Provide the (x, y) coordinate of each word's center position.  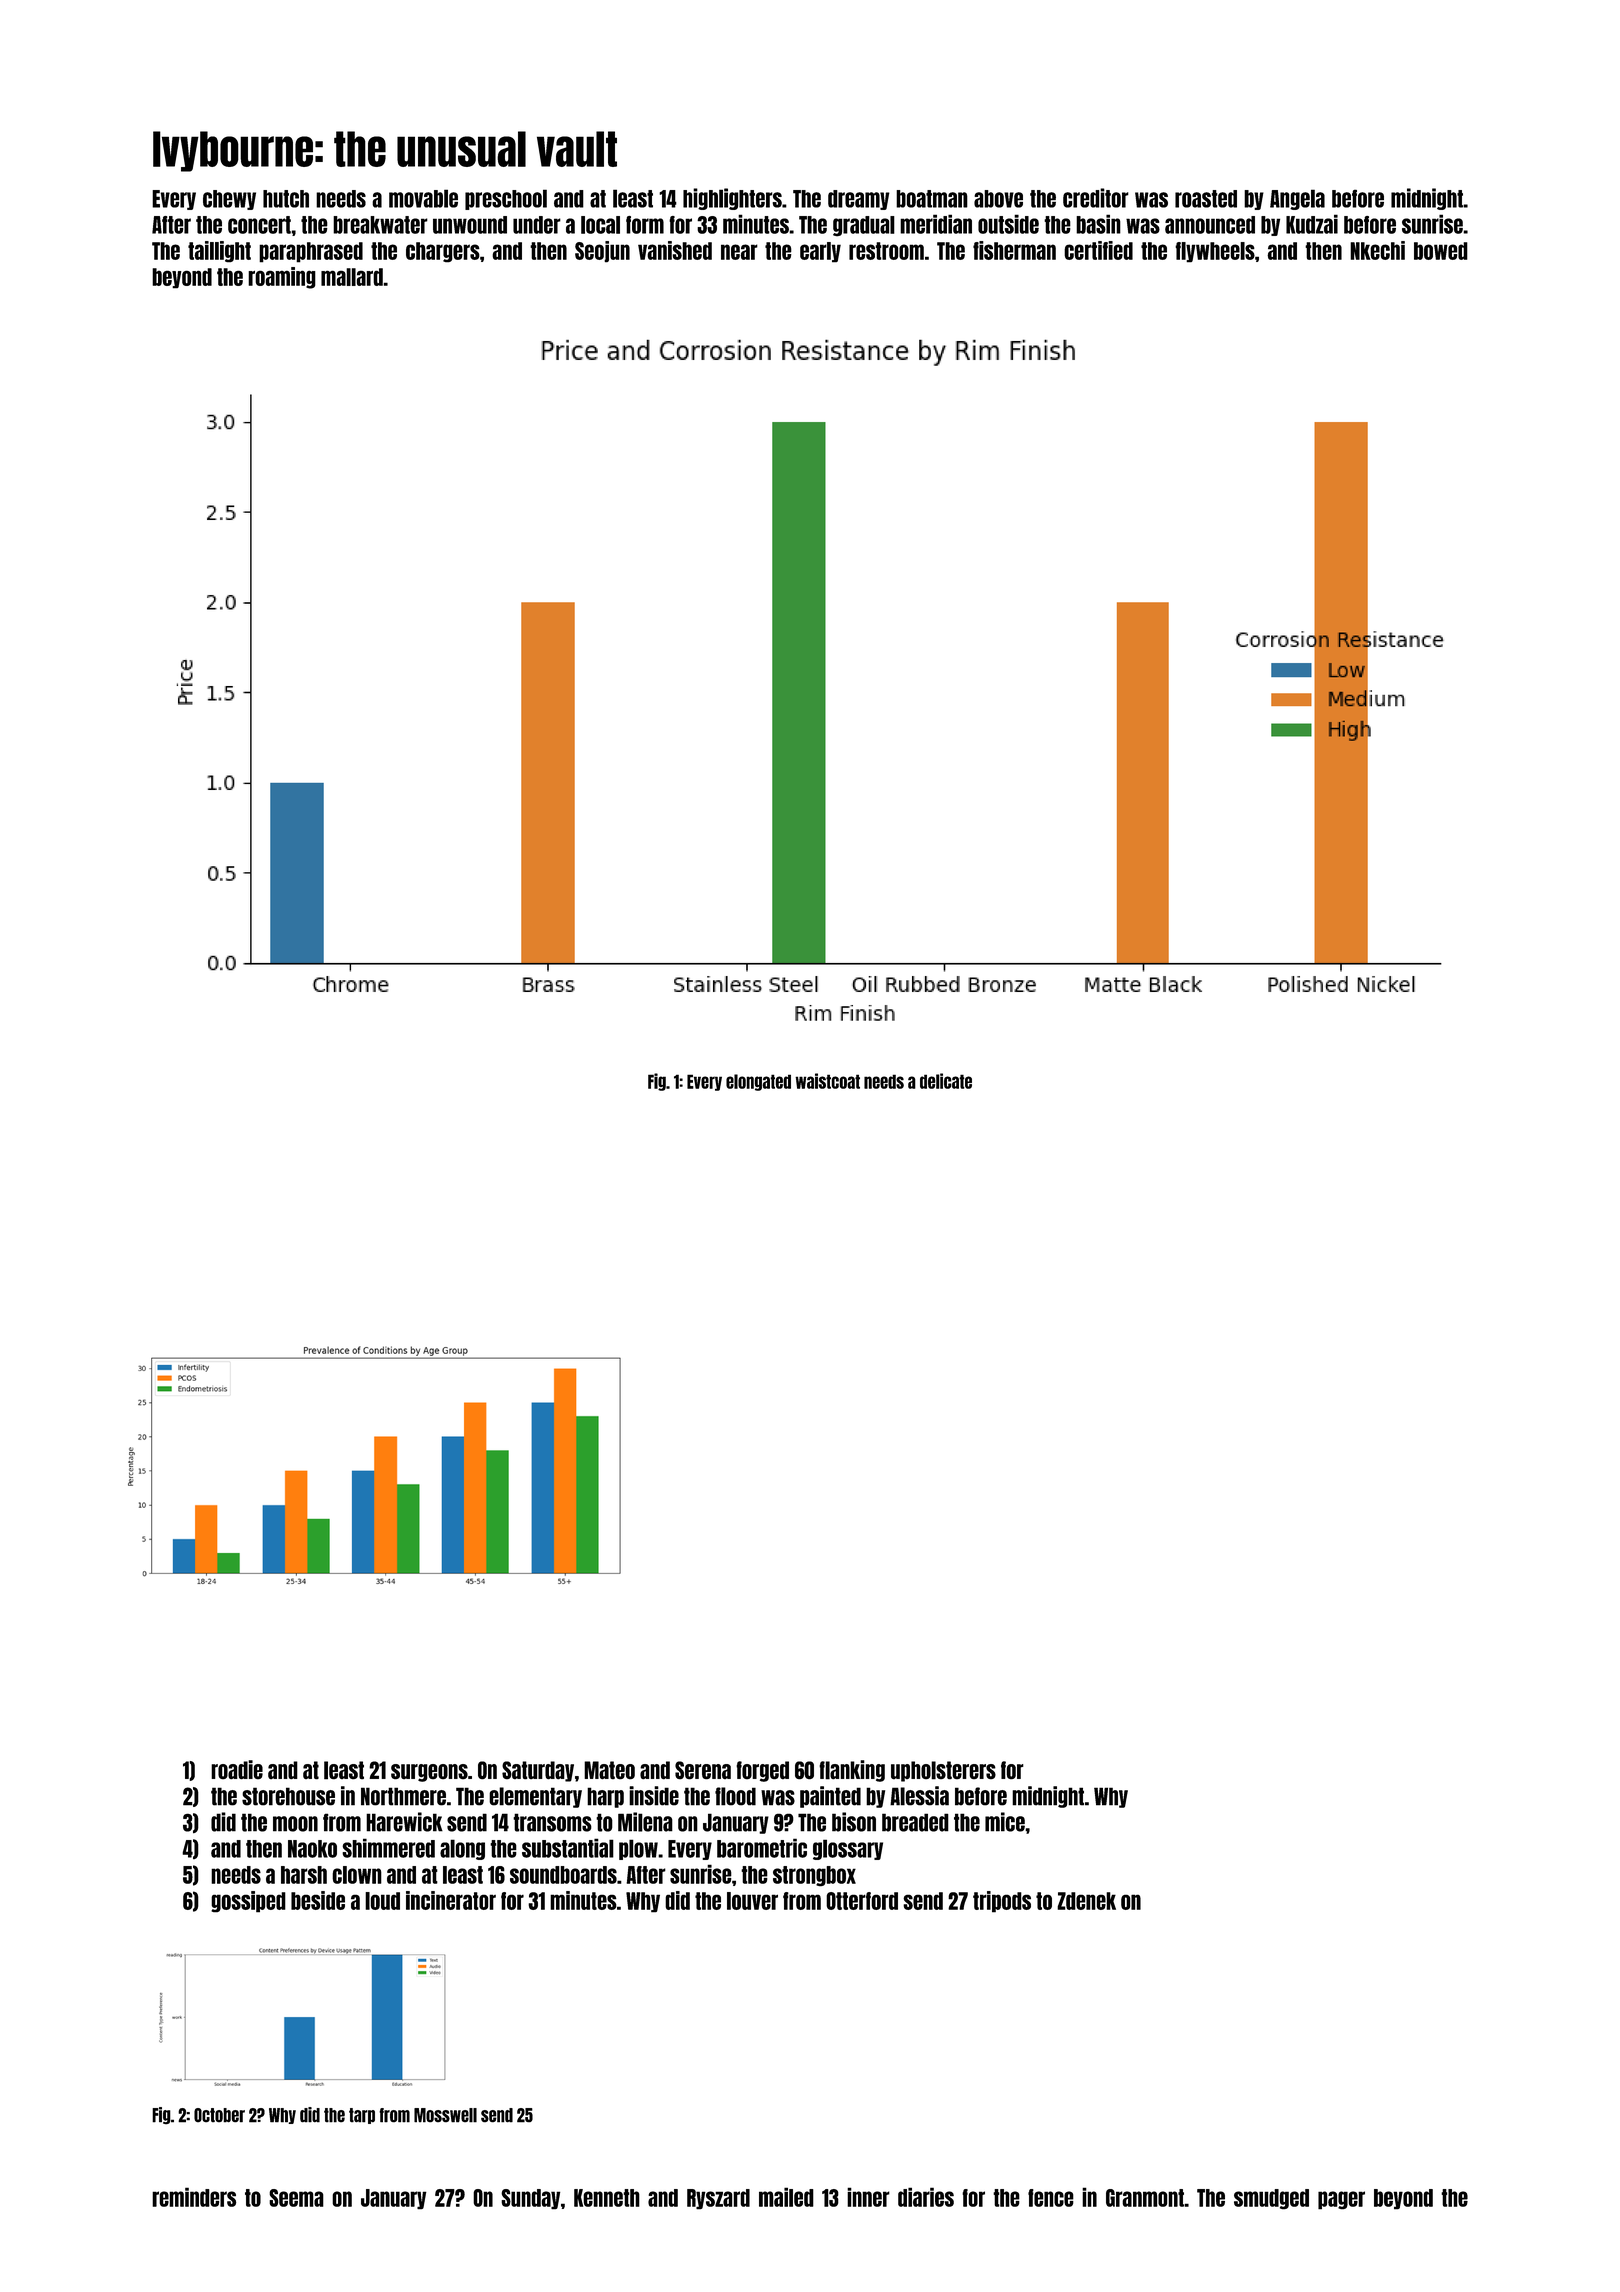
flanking (852, 1771)
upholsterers (943, 1771)
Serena (703, 1770)
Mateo (609, 1770)
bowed (1441, 251)
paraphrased (311, 252)
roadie (237, 1770)
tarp (362, 2116)
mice (1005, 1822)
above (998, 199)
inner (868, 2197)
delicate (946, 1081)
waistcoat (827, 1081)
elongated (758, 1082)
